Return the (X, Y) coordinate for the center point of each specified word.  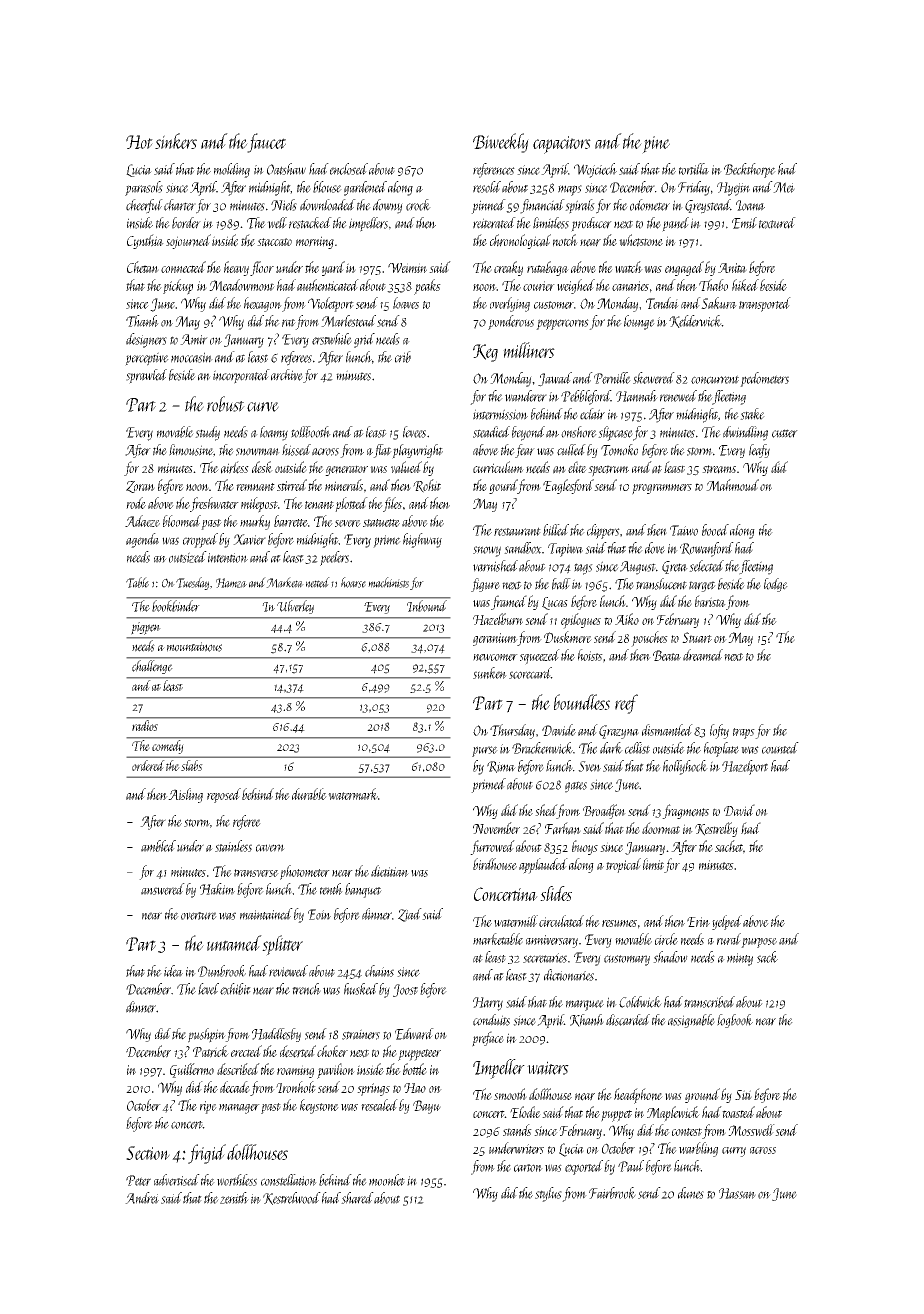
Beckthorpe (750, 170)
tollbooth (311, 432)
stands (517, 1130)
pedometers (764, 379)
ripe (208, 1107)
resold (487, 187)
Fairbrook (612, 1193)
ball (561, 584)
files (392, 504)
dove (655, 548)
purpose (759, 943)
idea (173, 971)
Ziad (410, 915)
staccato (274, 242)
